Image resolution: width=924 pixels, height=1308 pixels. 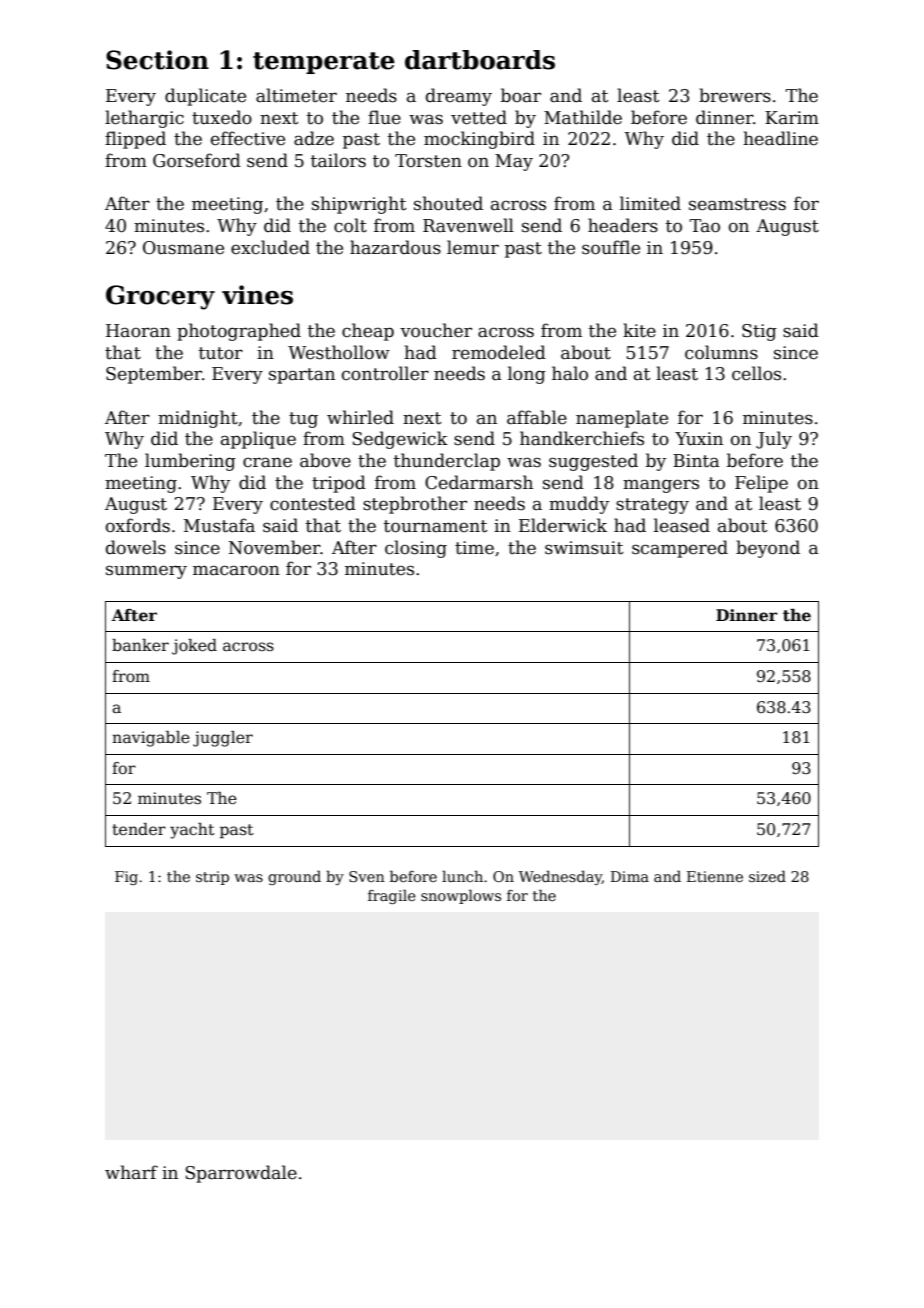 What do you see at coordinates (223, 739) in the screenshot?
I see `juggler` at bounding box center [223, 739].
